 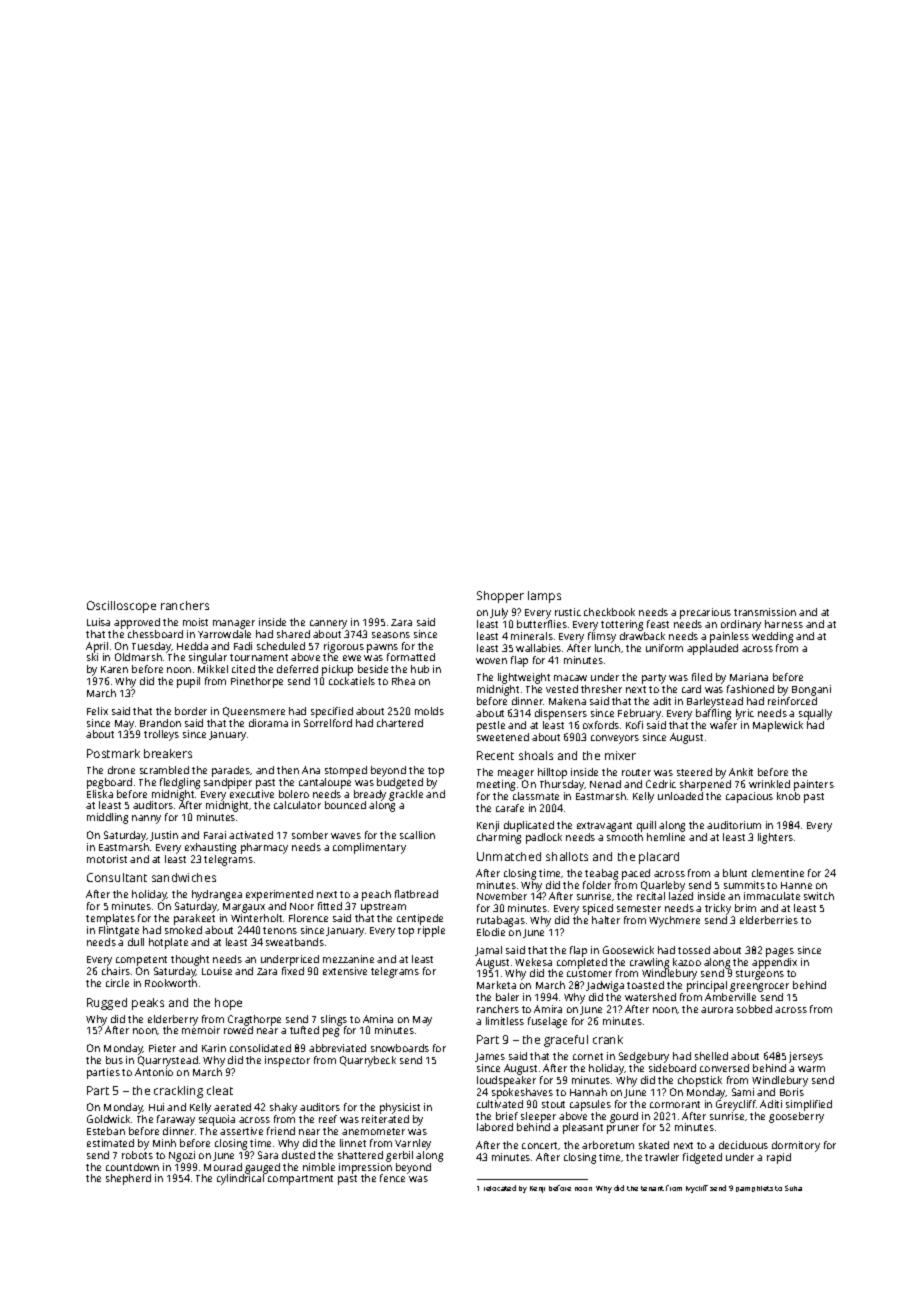 I want to click on Rhea, so click(x=403, y=681).
